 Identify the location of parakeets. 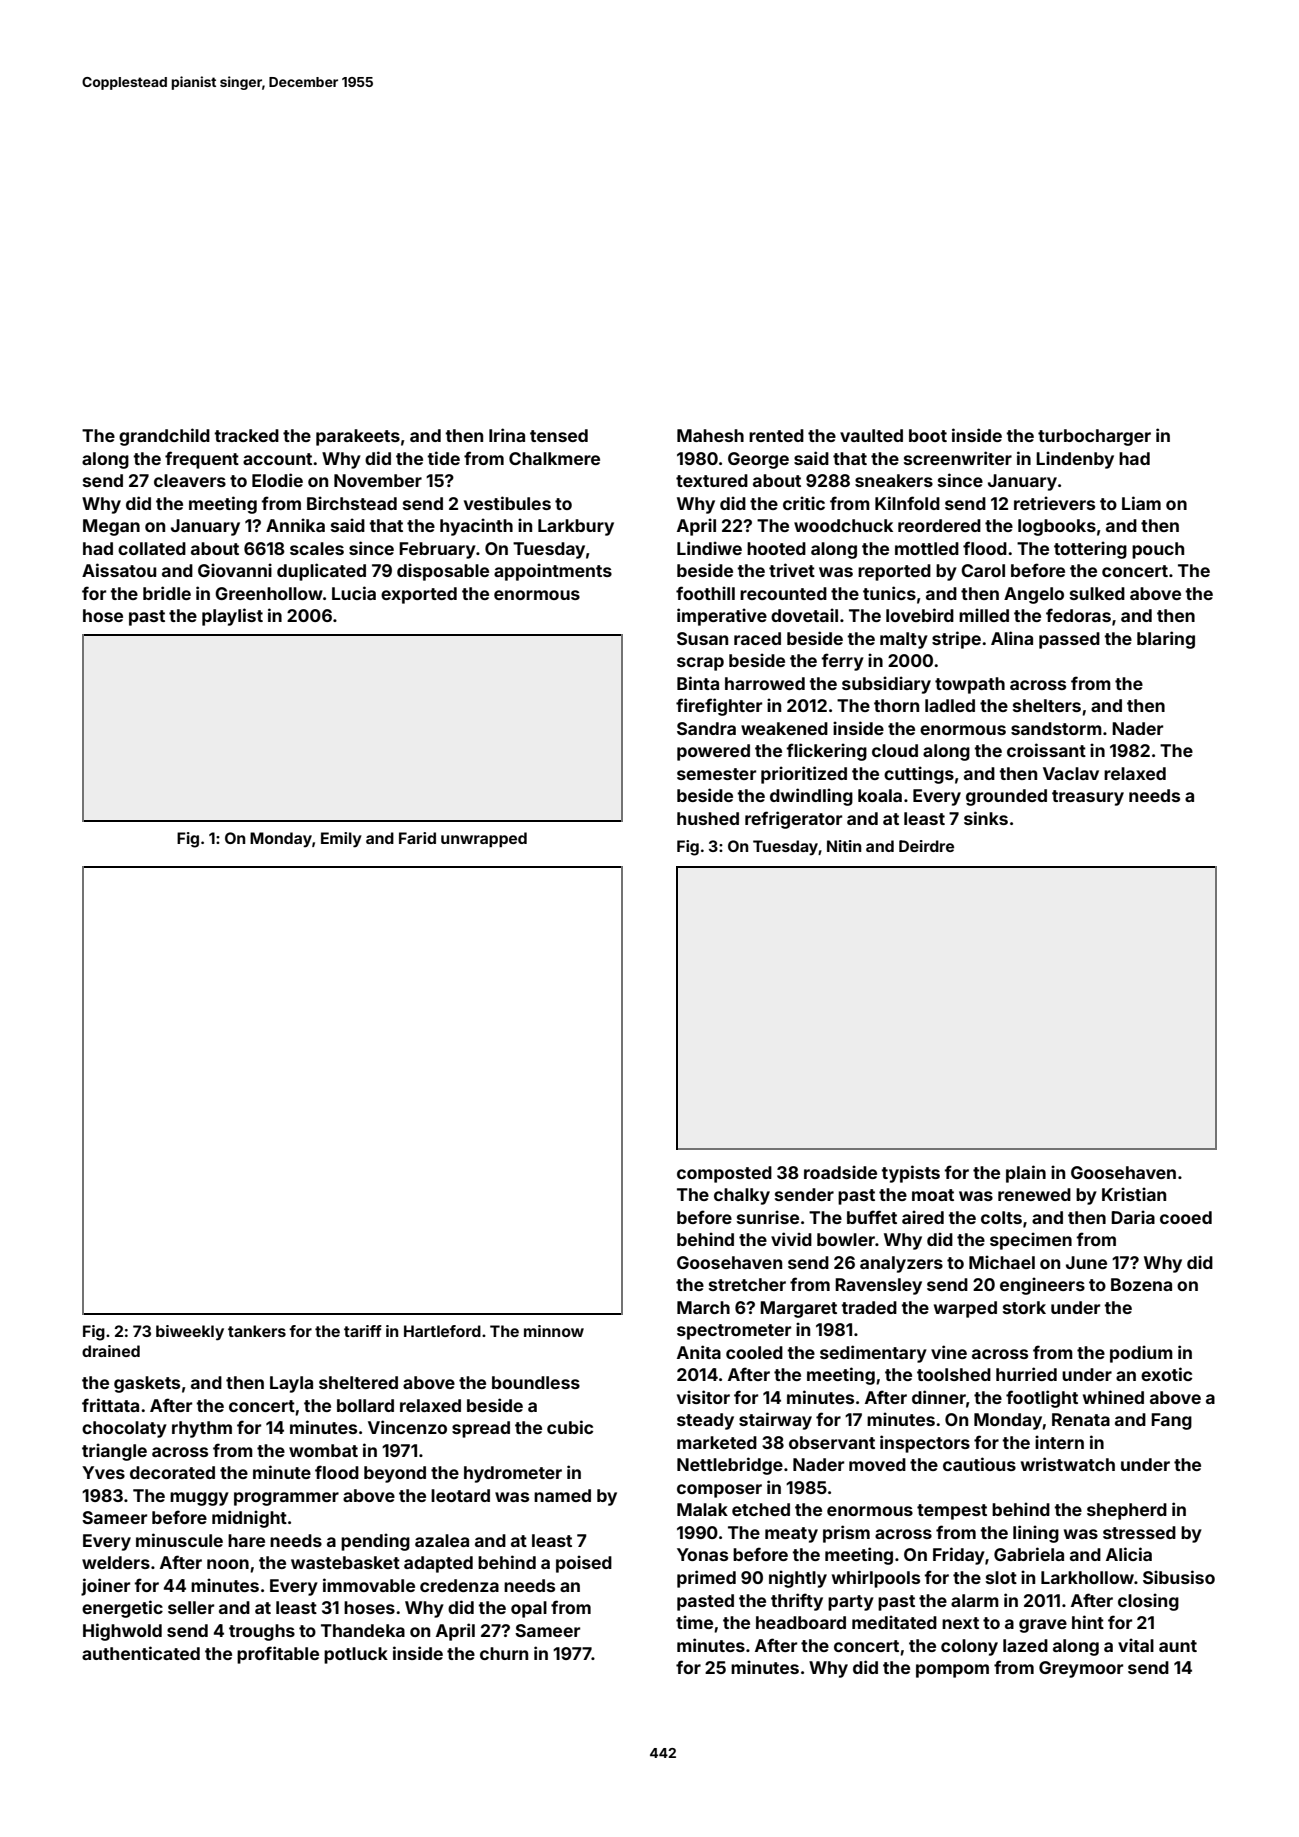
(358, 437).
